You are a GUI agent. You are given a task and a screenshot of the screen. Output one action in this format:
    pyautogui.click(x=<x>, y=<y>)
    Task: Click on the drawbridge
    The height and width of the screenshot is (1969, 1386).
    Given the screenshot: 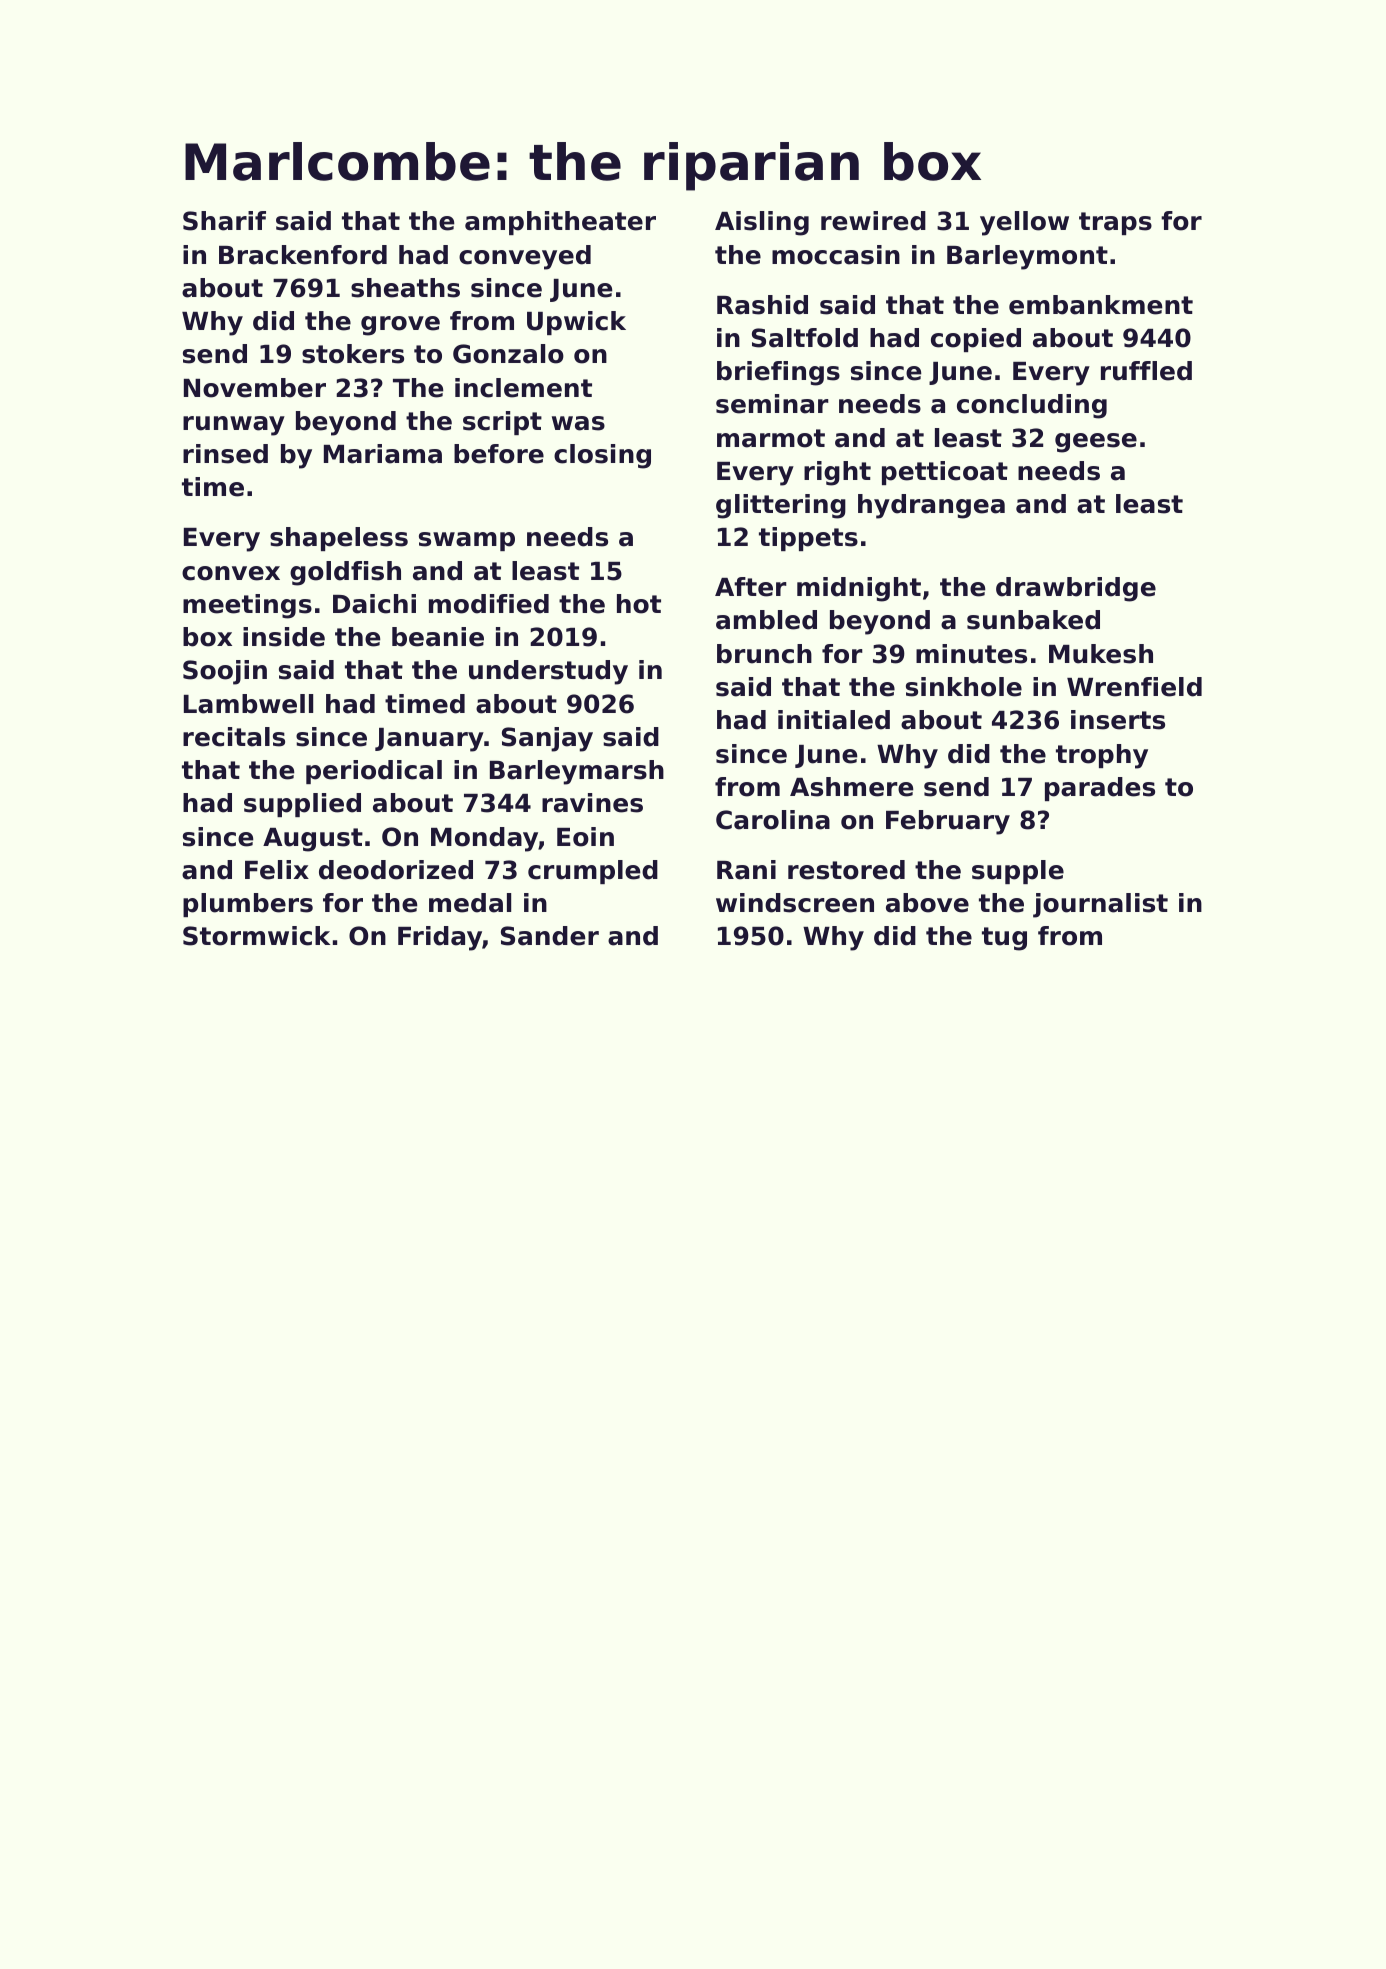 What is the action you would take?
    pyautogui.click(x=1076, y=589)
